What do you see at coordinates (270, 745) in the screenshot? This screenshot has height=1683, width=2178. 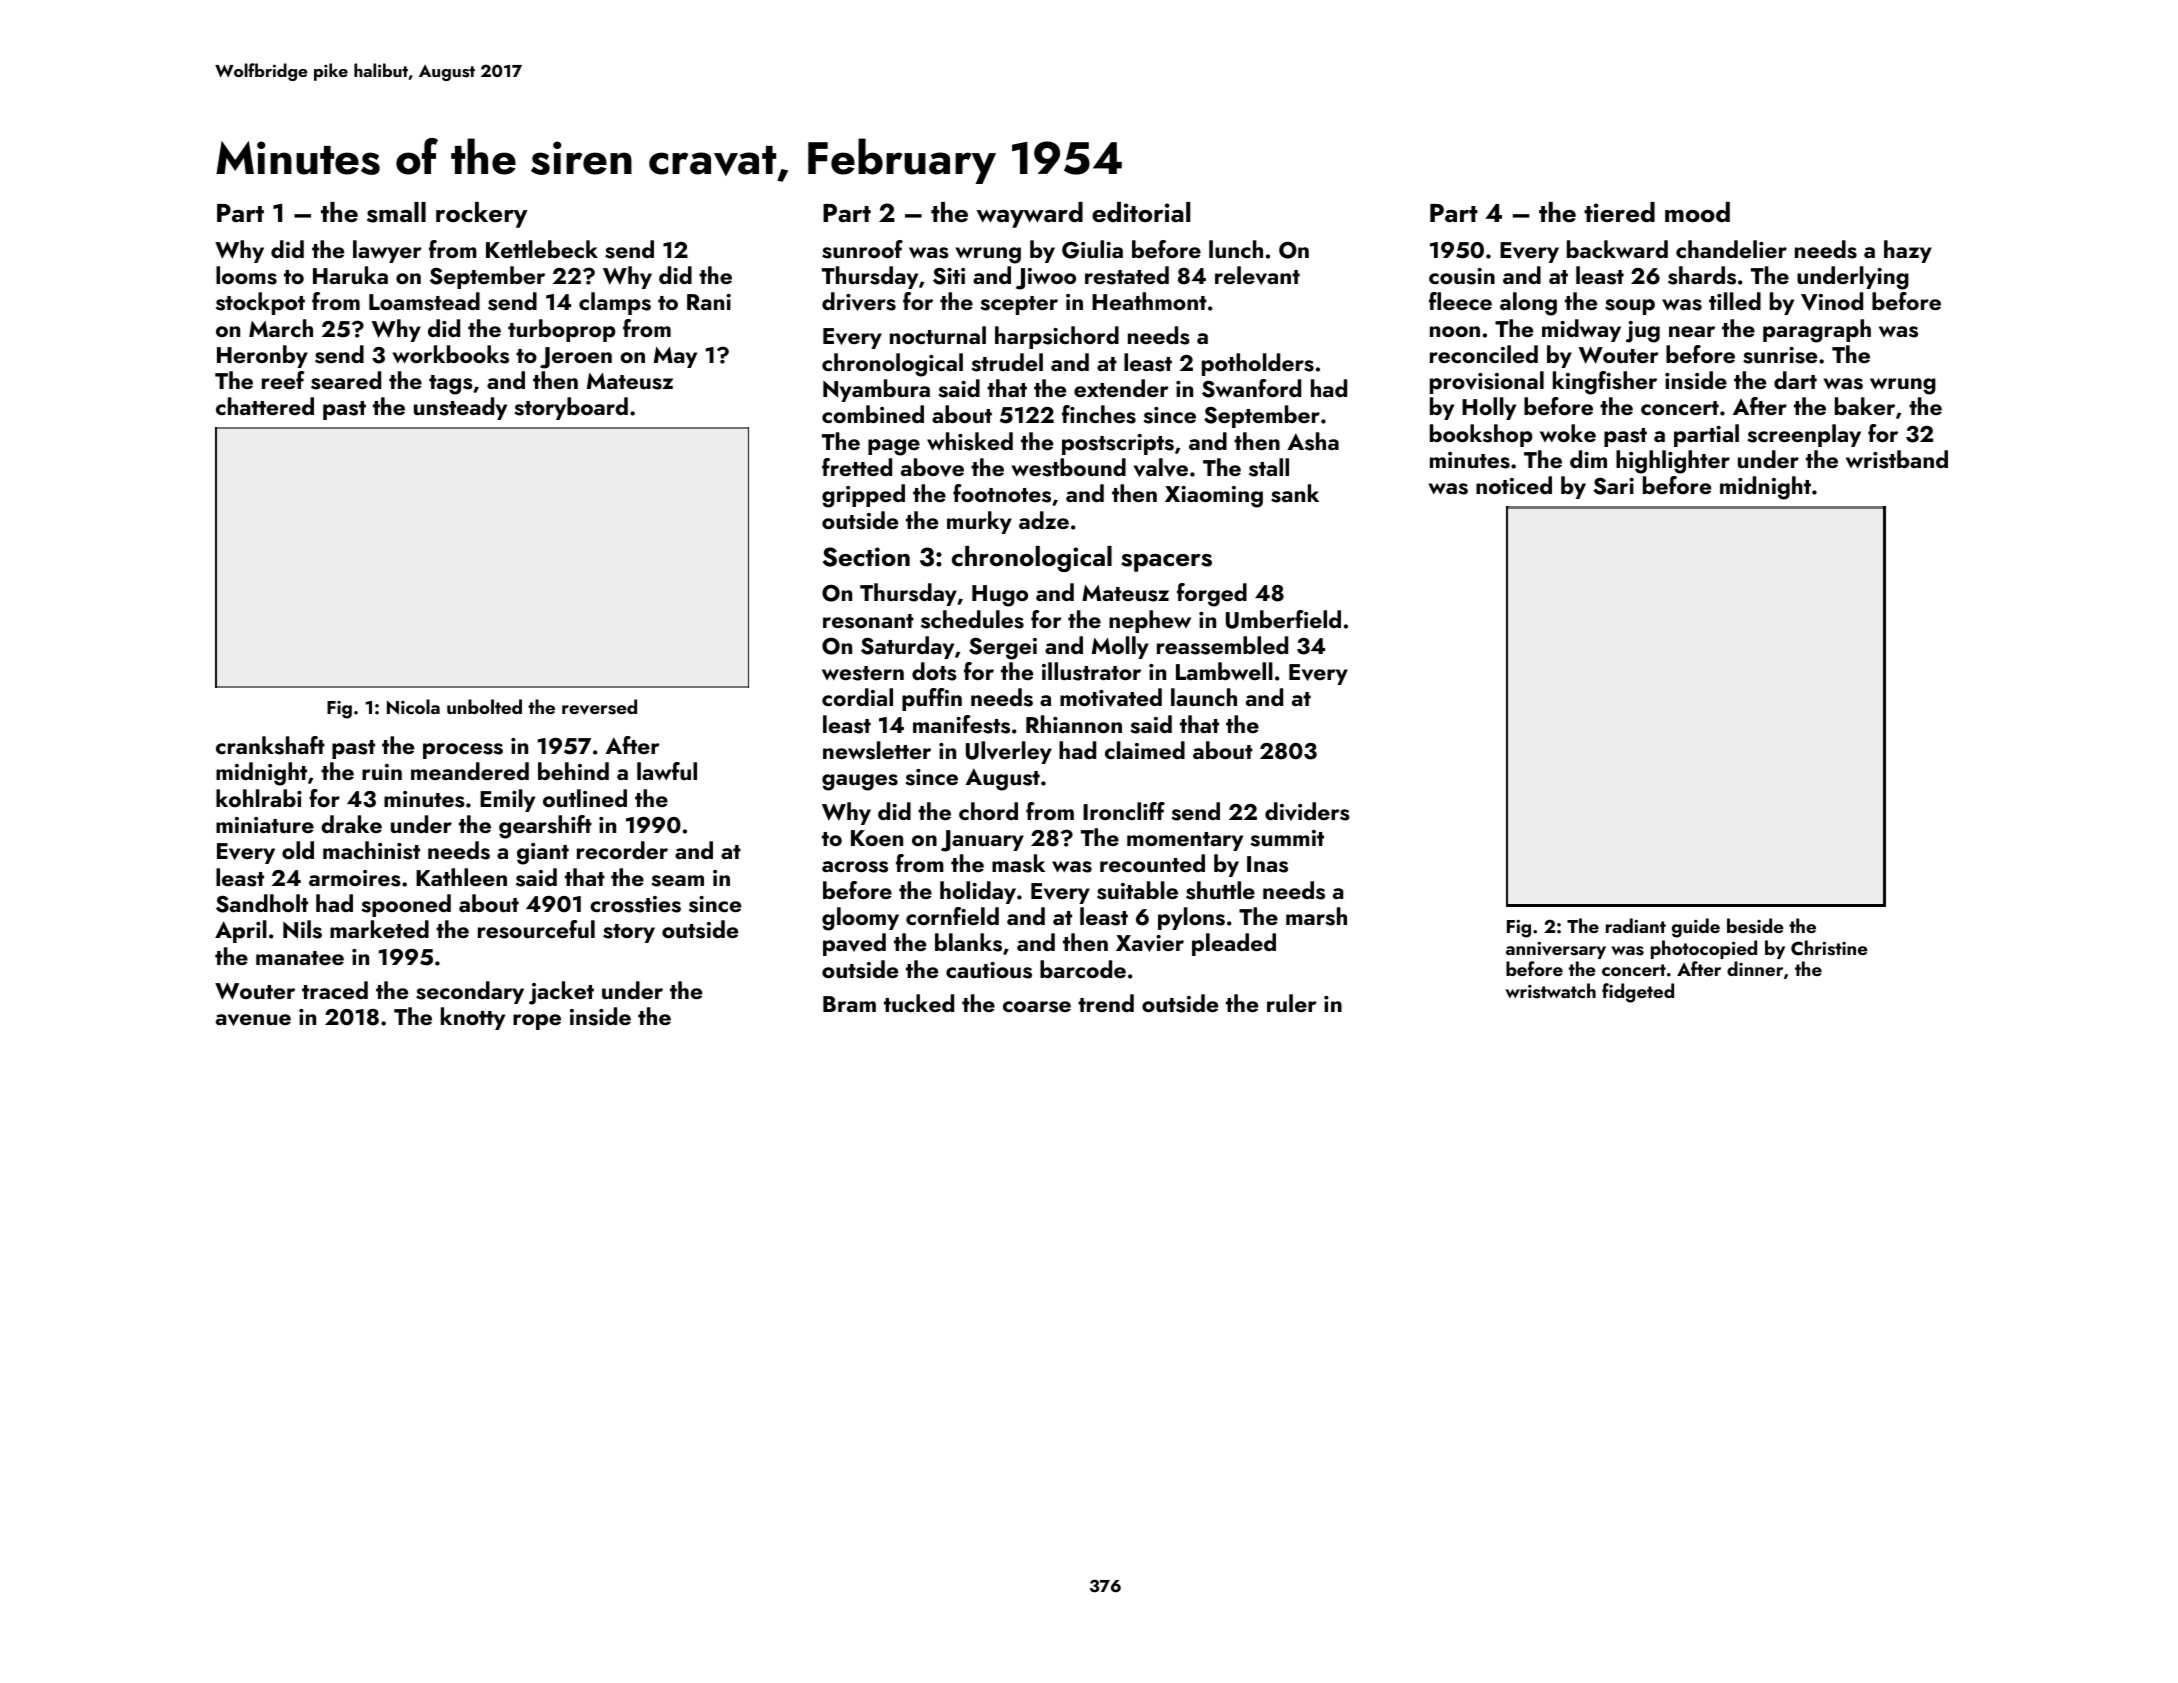 I see `crankshaft` at bounding box center [270, 745].
